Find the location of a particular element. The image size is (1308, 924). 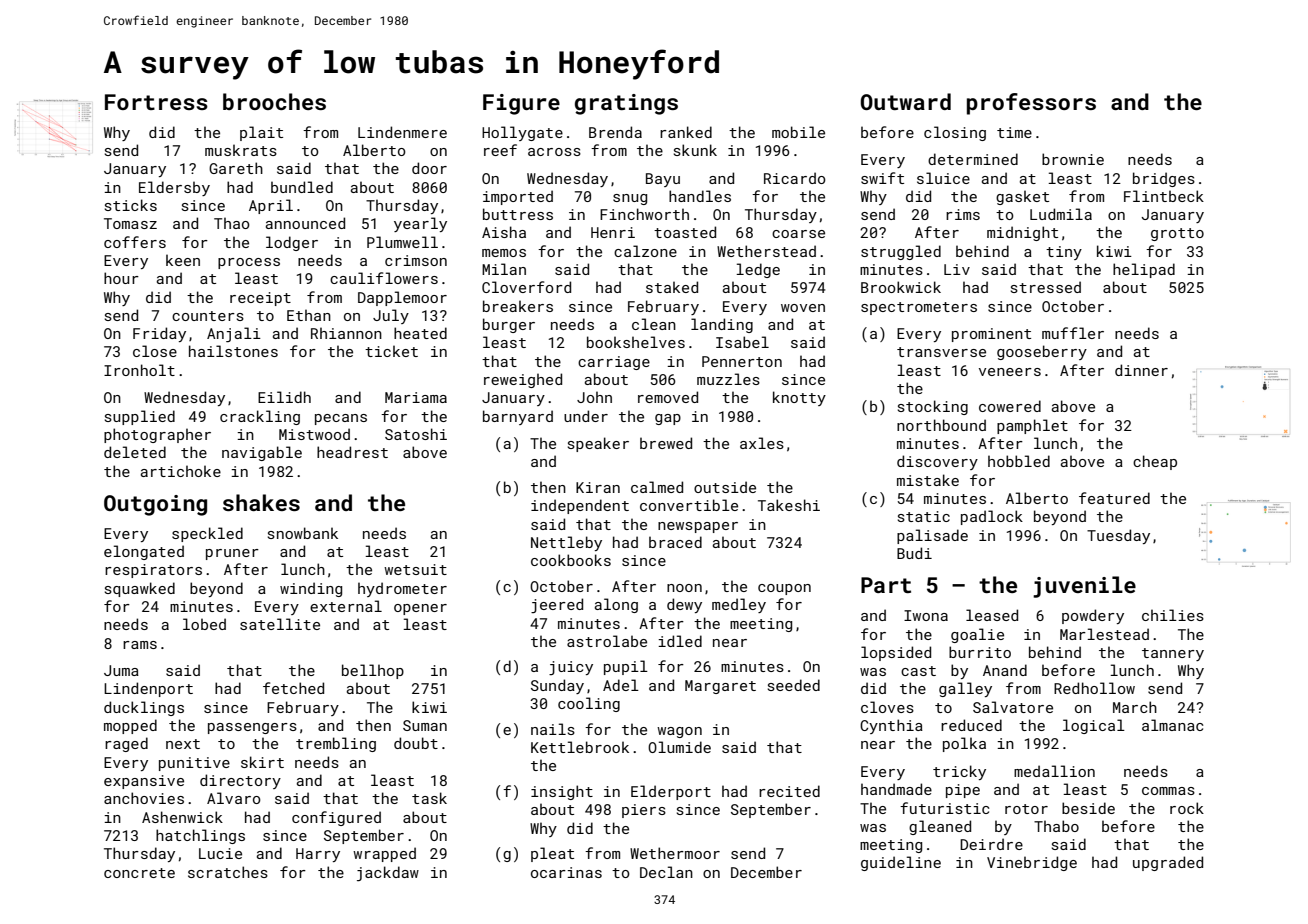

newspaper is located at coordinates (698, 527).
